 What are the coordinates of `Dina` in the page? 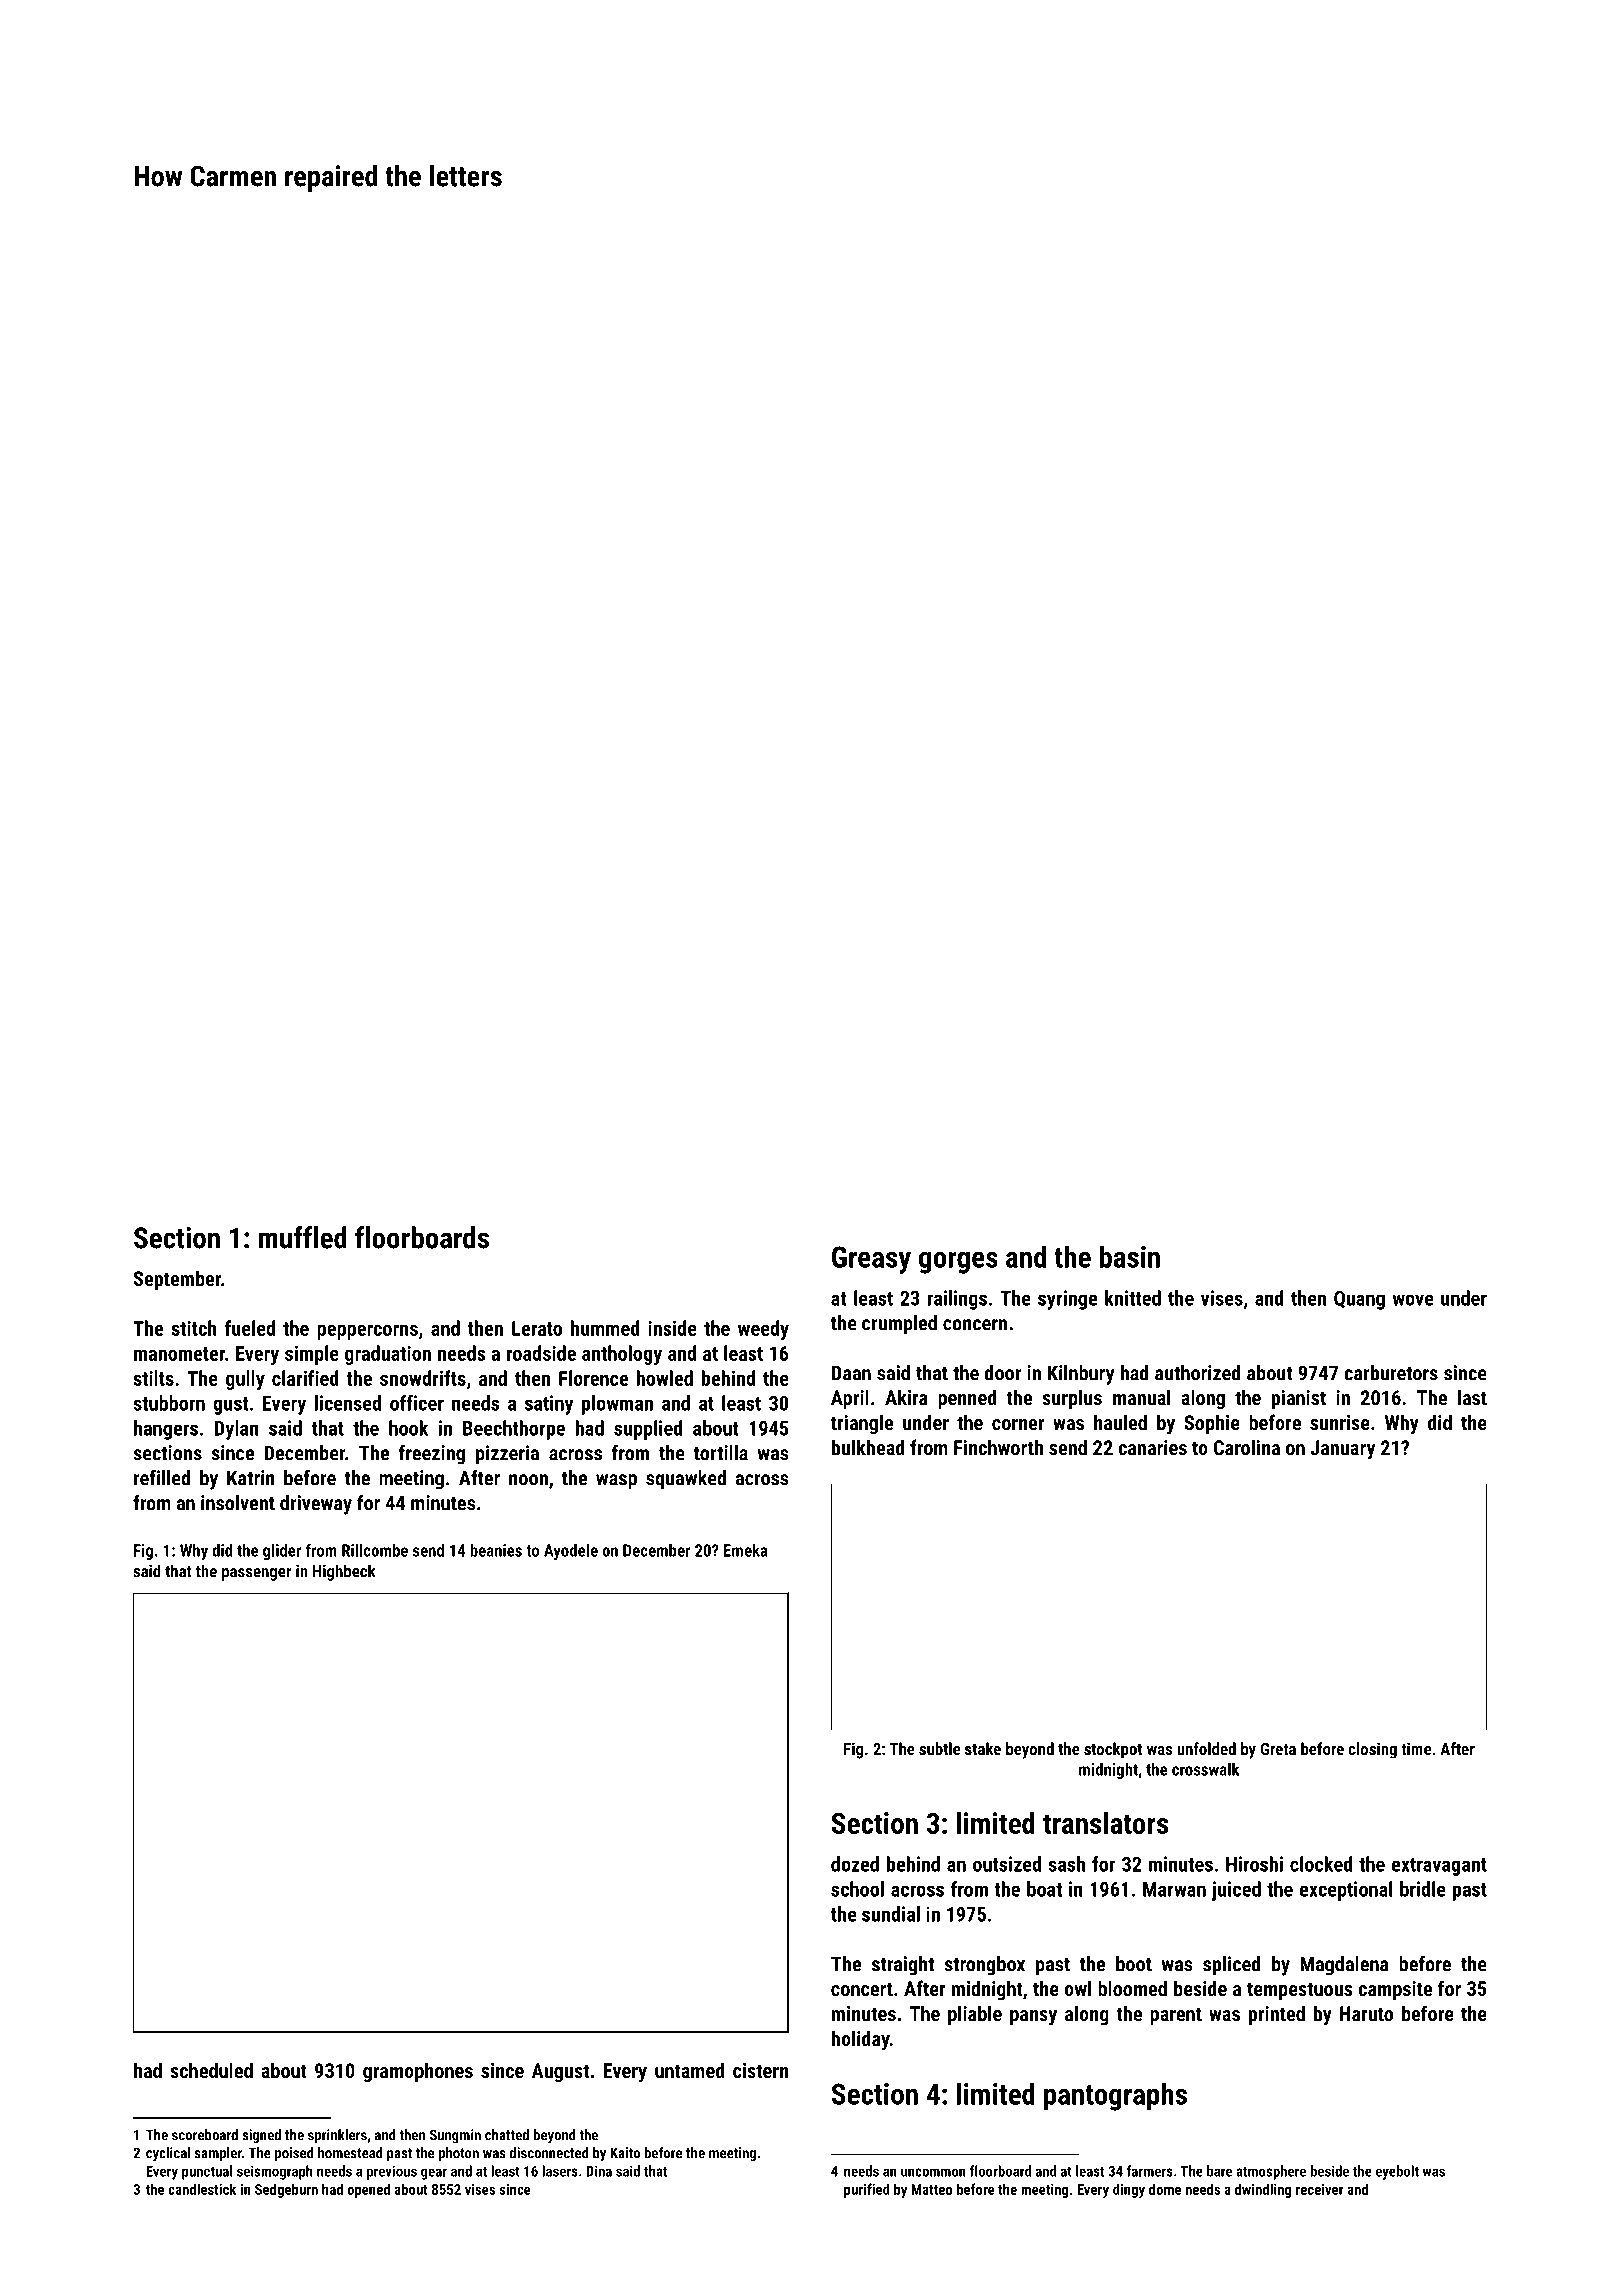 It's located at (599, 2171).
